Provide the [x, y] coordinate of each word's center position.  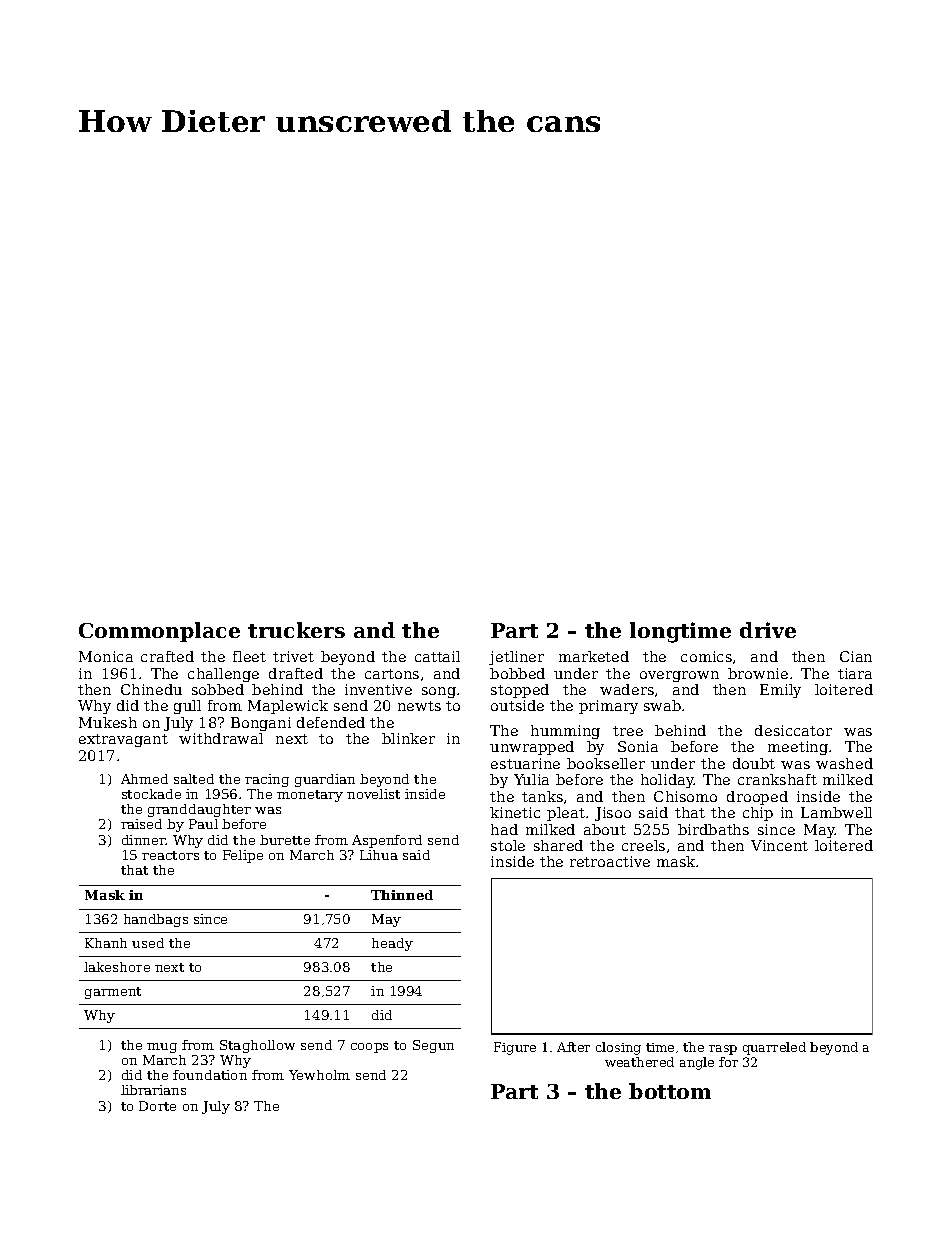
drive [768, 630]
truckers [296, 630]
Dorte [157, 1106]
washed [844, 763]
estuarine [525, 763]
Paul [203, 824]
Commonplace [159, 632]
